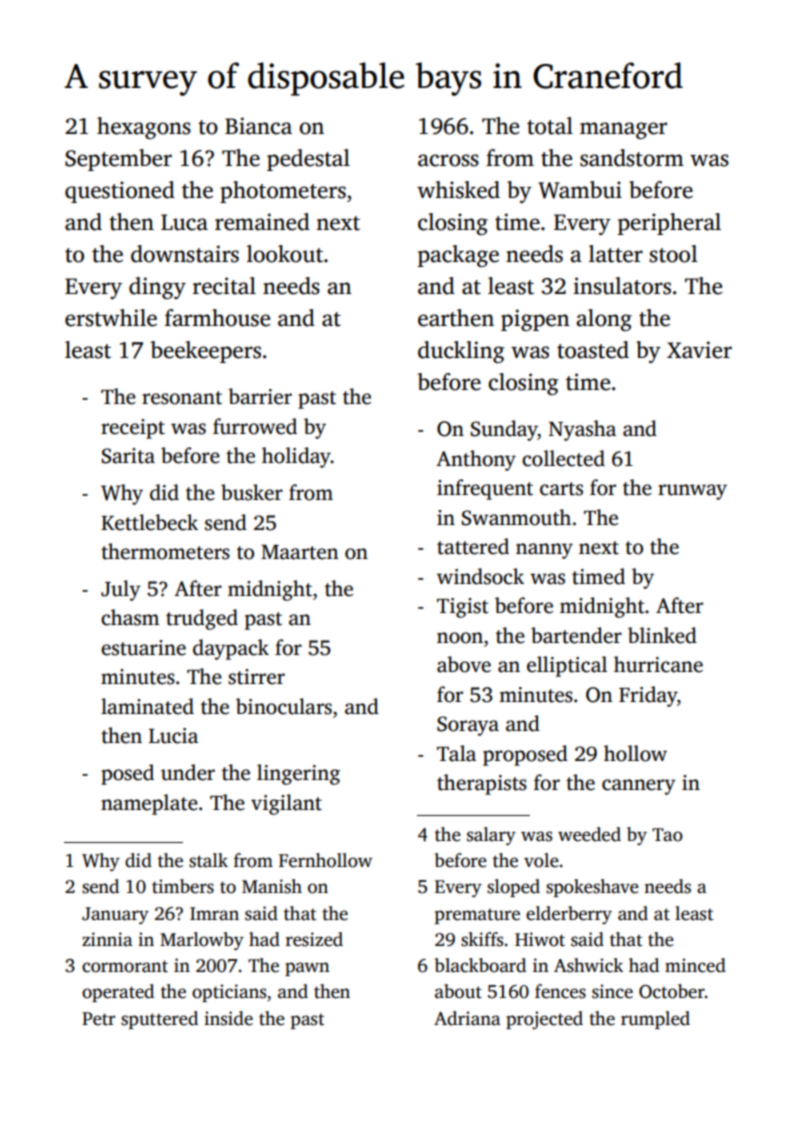 The image size is (800, 1135). Describe the element at coordinates (147, 706) in the screenshot. I see `laminated` at that location.
